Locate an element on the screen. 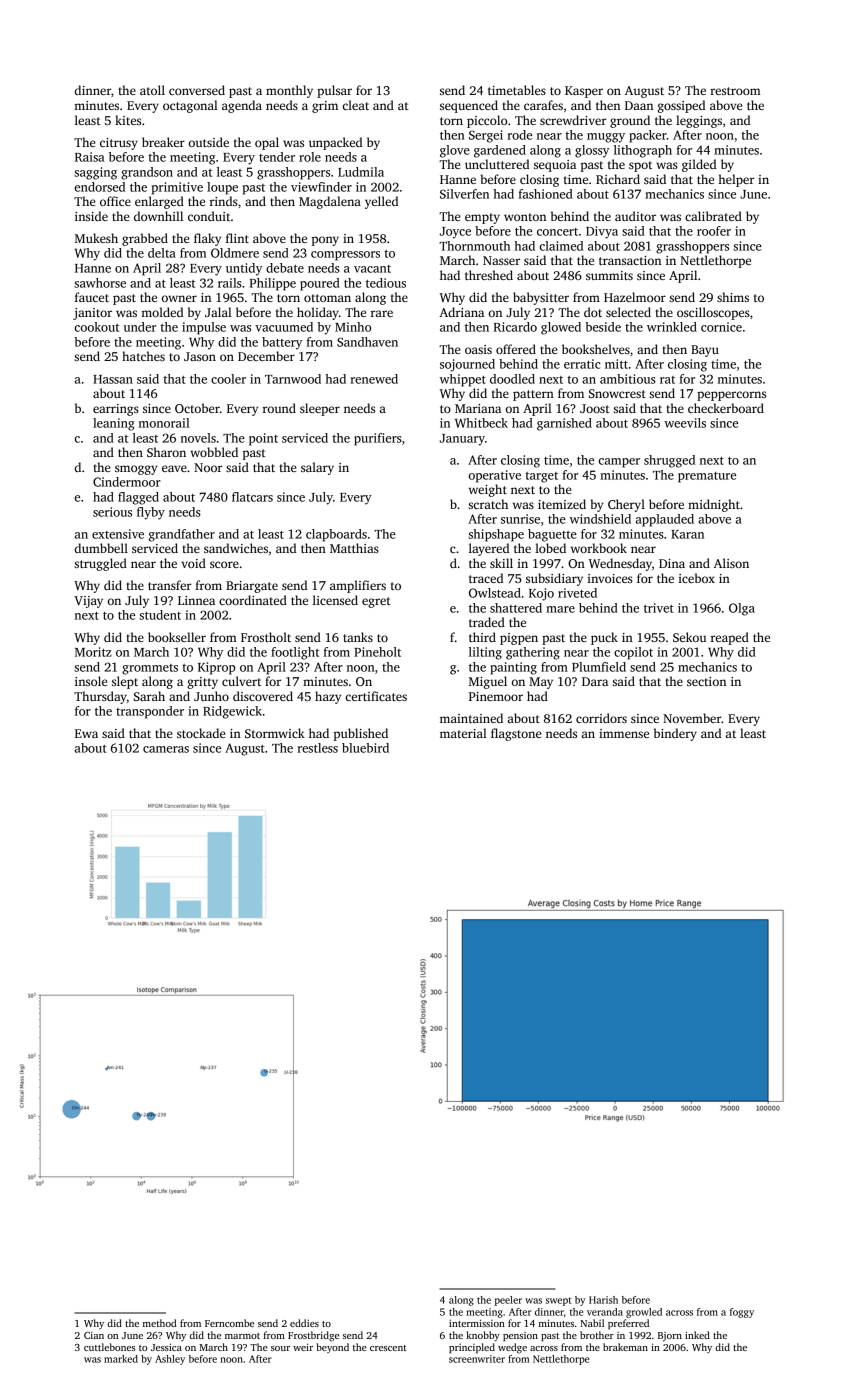 This screenshot has width=849, height=1400. Cian is located at coordinates (94, 1335).
